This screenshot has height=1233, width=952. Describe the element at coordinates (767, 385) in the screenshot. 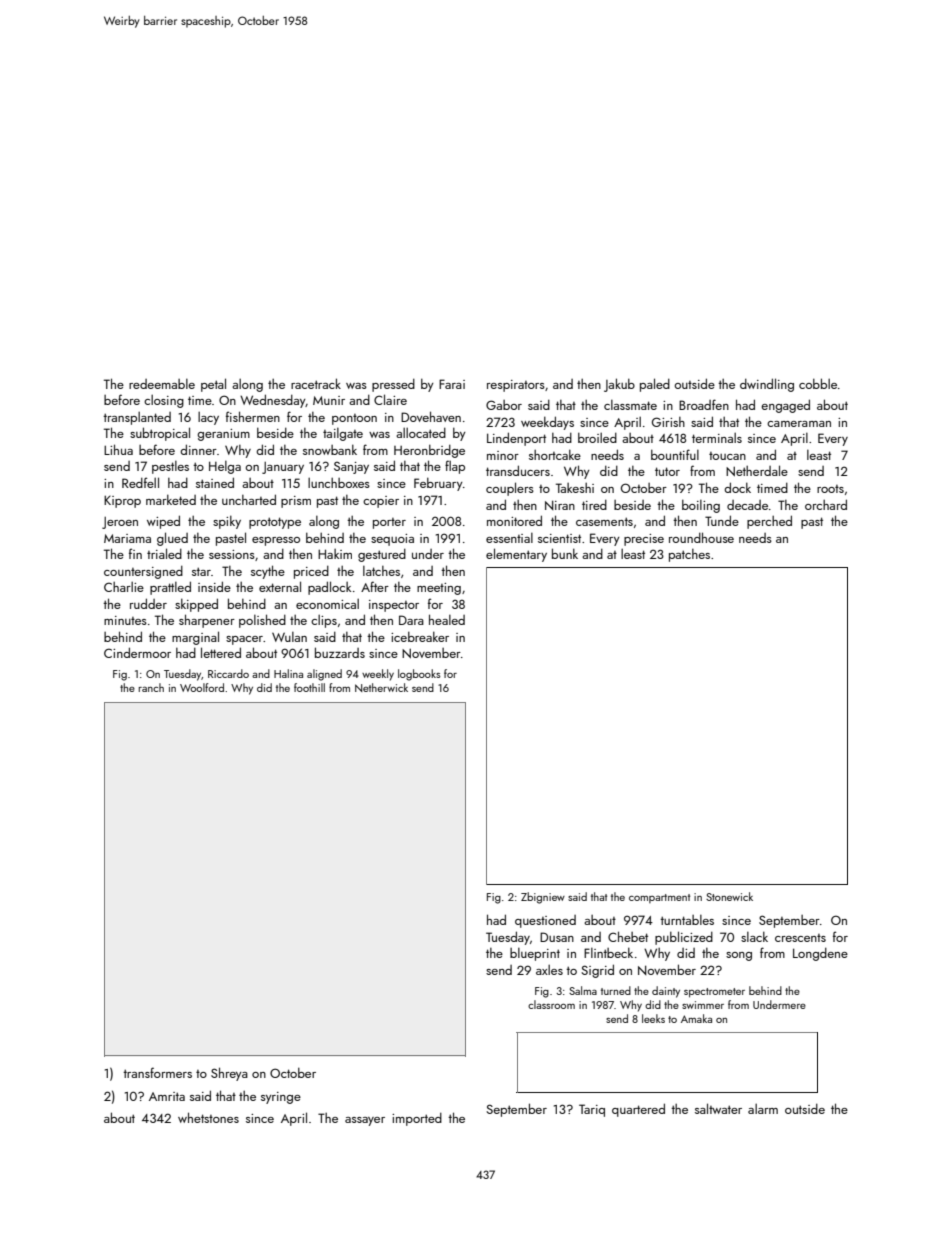

I see `dwindling` at that location.
